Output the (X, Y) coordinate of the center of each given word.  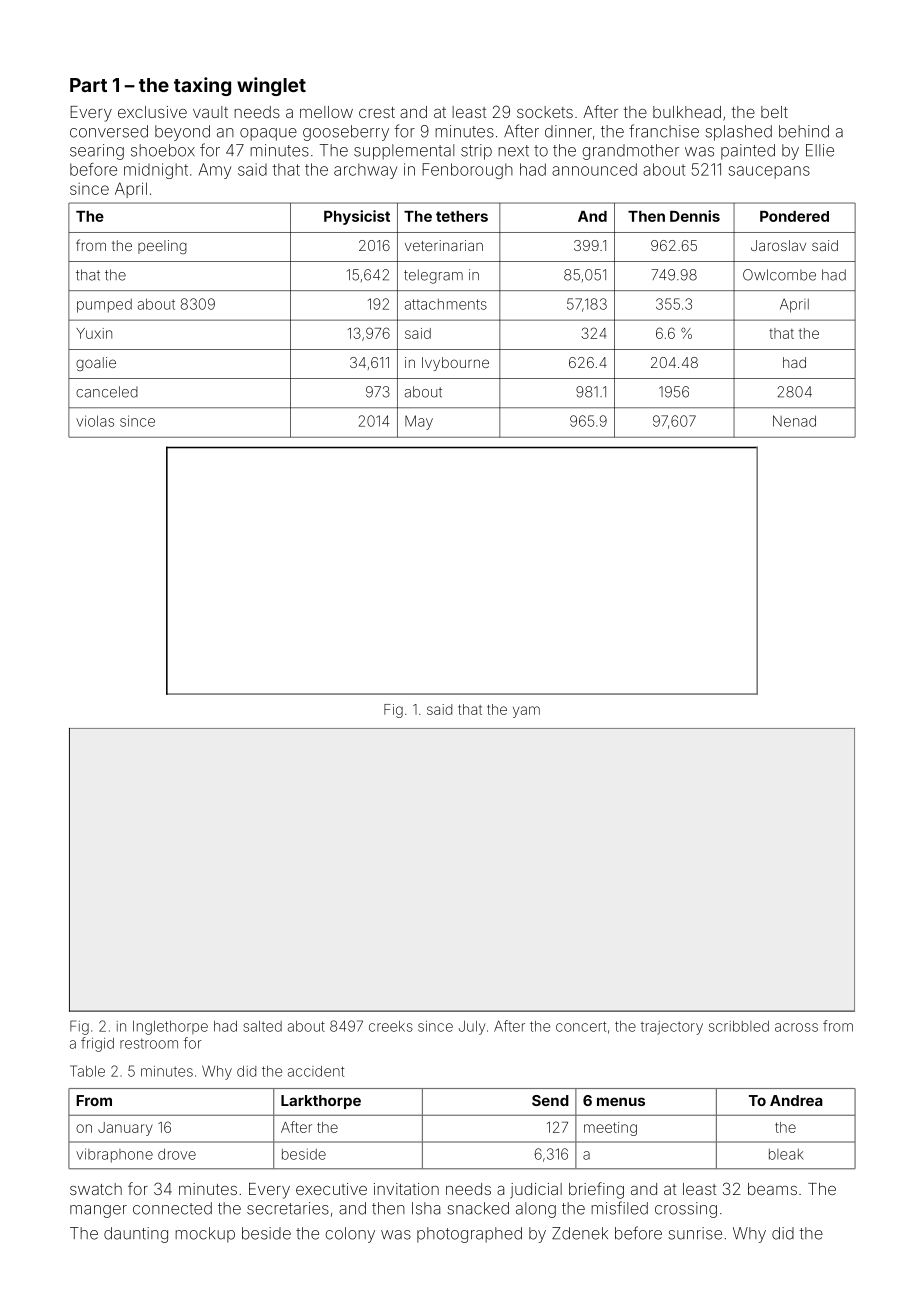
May (419, 422)
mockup (205, 1235)
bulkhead (687, 112)
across (796, 1027)
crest (377, 112)
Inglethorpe (170, 1028)
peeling (162, 247)
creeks (391, 1026)
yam (526, 712)
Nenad (794, 421)
